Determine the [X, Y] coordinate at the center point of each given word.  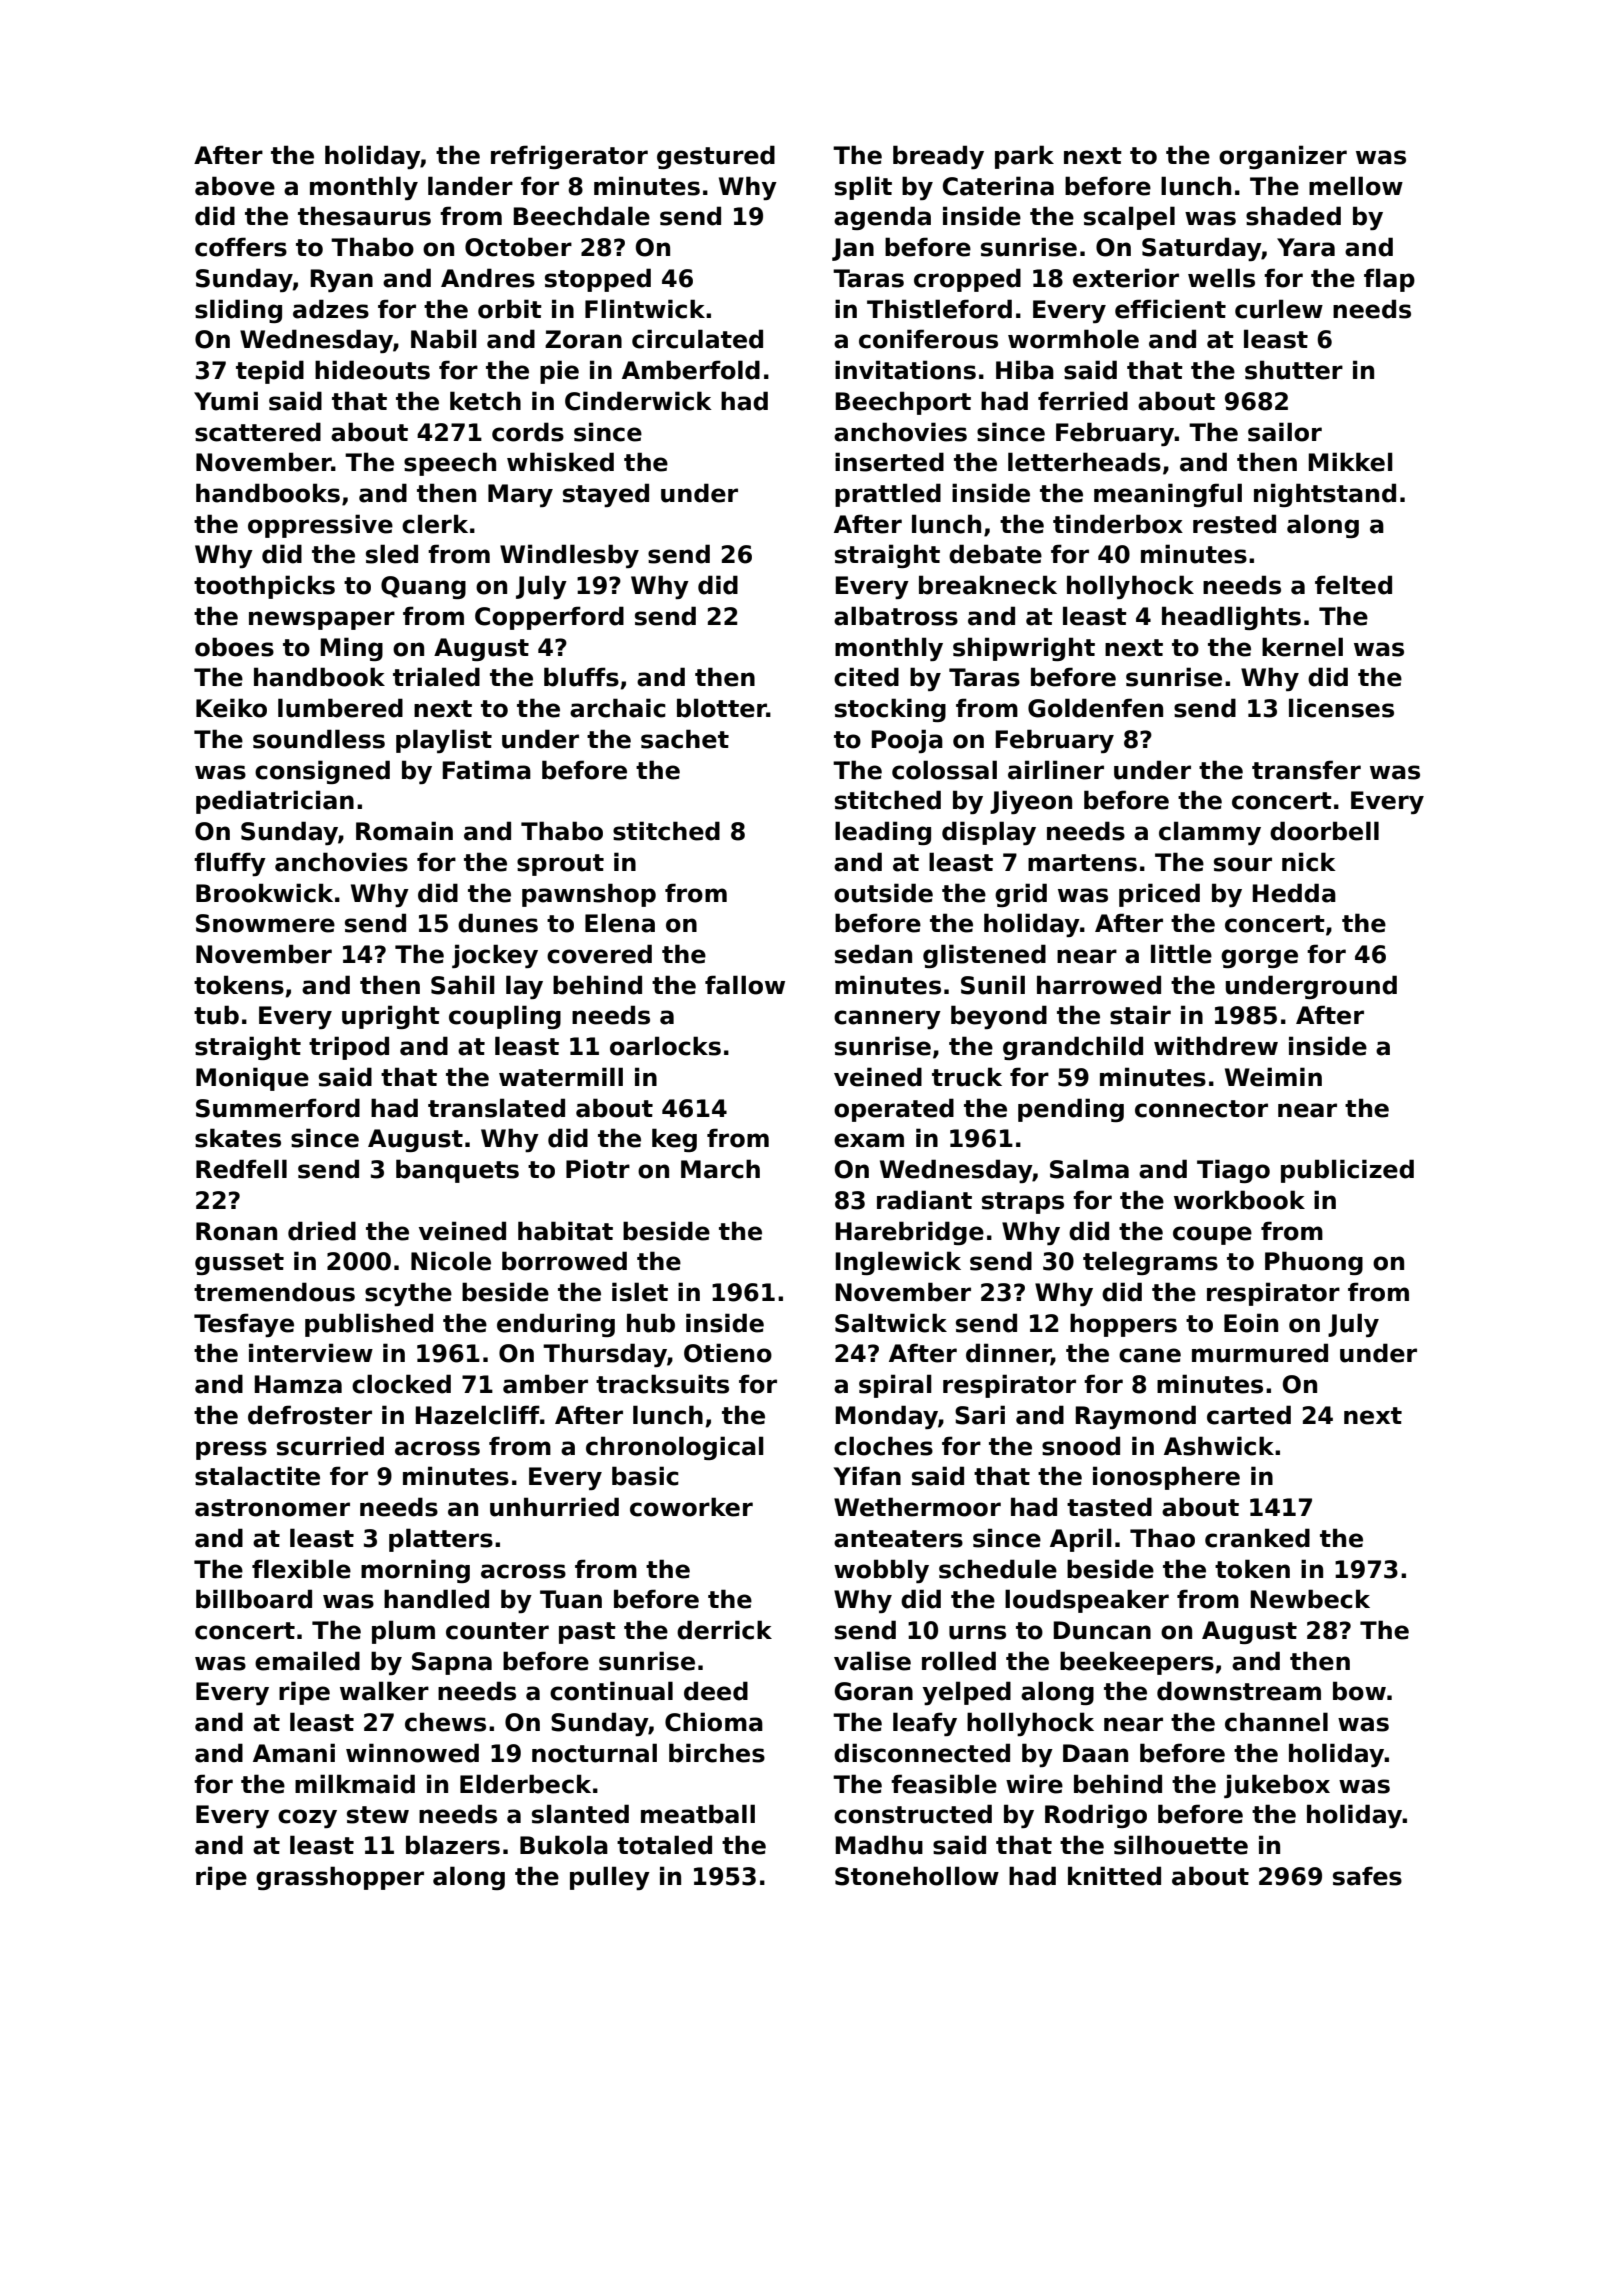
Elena [620, 923]
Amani [294, 1753]
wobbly [881, 1571]
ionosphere [1166, 1478]
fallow [745, 985]
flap [1389, 280]
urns [977, 1632]
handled [436, 1599]
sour [1243, 864]
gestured [716, 157]
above [235, 186]
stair [1140, 1015]
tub [216, 1015]
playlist [444, 741]
